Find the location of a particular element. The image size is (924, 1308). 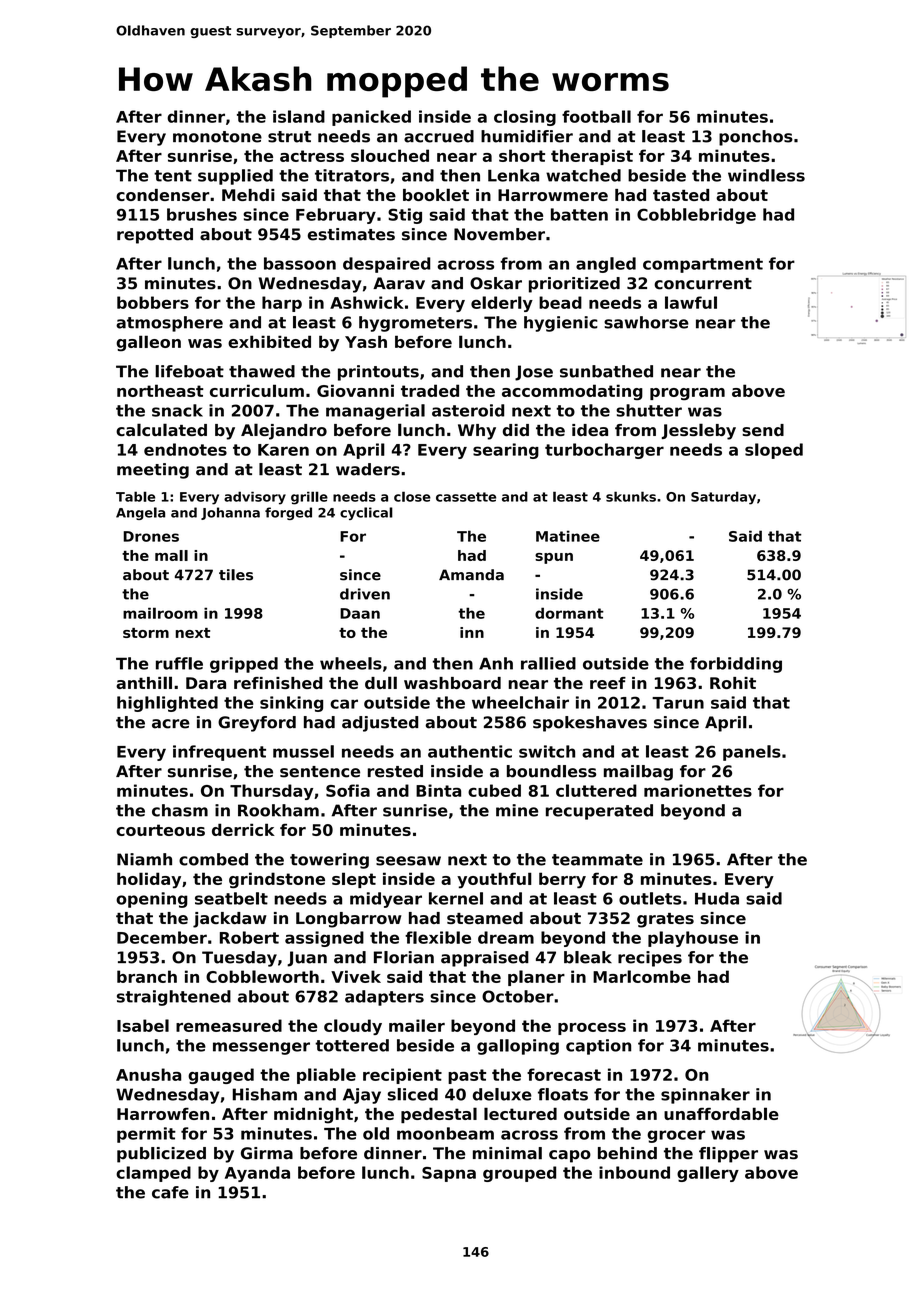

process is located at coordinates (592, 1029).
